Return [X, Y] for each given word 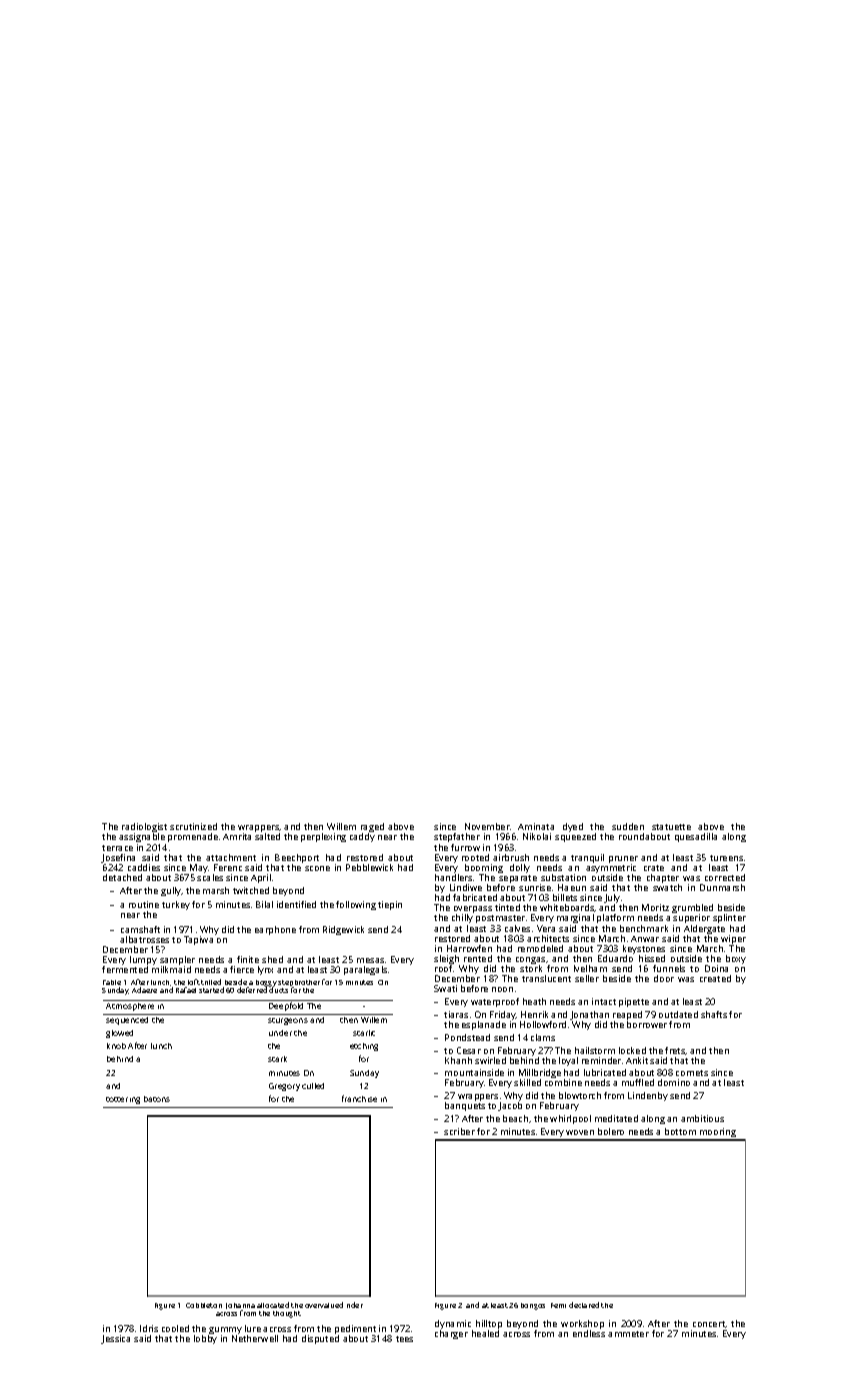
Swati [445, 988]
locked [632, 1050]
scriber [459, 1131]
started [211, 990]
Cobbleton [204, 1305]
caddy [362, 837]
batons [157, 1099]
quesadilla [696, 837]
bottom [680, 1131]
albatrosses [144, 939]
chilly [462, 918]
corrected [725, 877]
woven [580, 1132]
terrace [117, 848]
